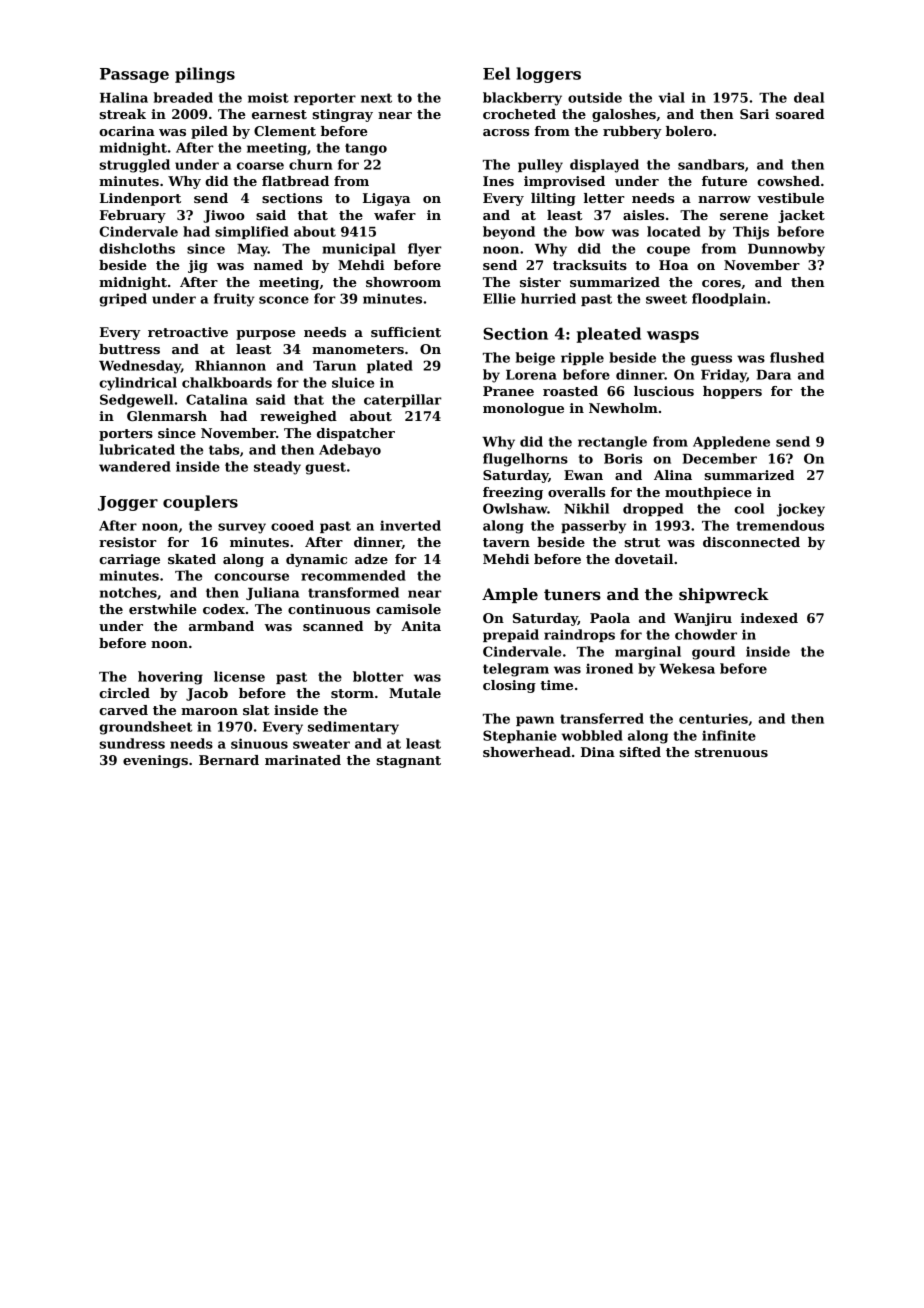 The image size is (924, 1308). What do you see at coordinates (509, 686) in the image?
I see `closing` at bounding box center [509, 686].
